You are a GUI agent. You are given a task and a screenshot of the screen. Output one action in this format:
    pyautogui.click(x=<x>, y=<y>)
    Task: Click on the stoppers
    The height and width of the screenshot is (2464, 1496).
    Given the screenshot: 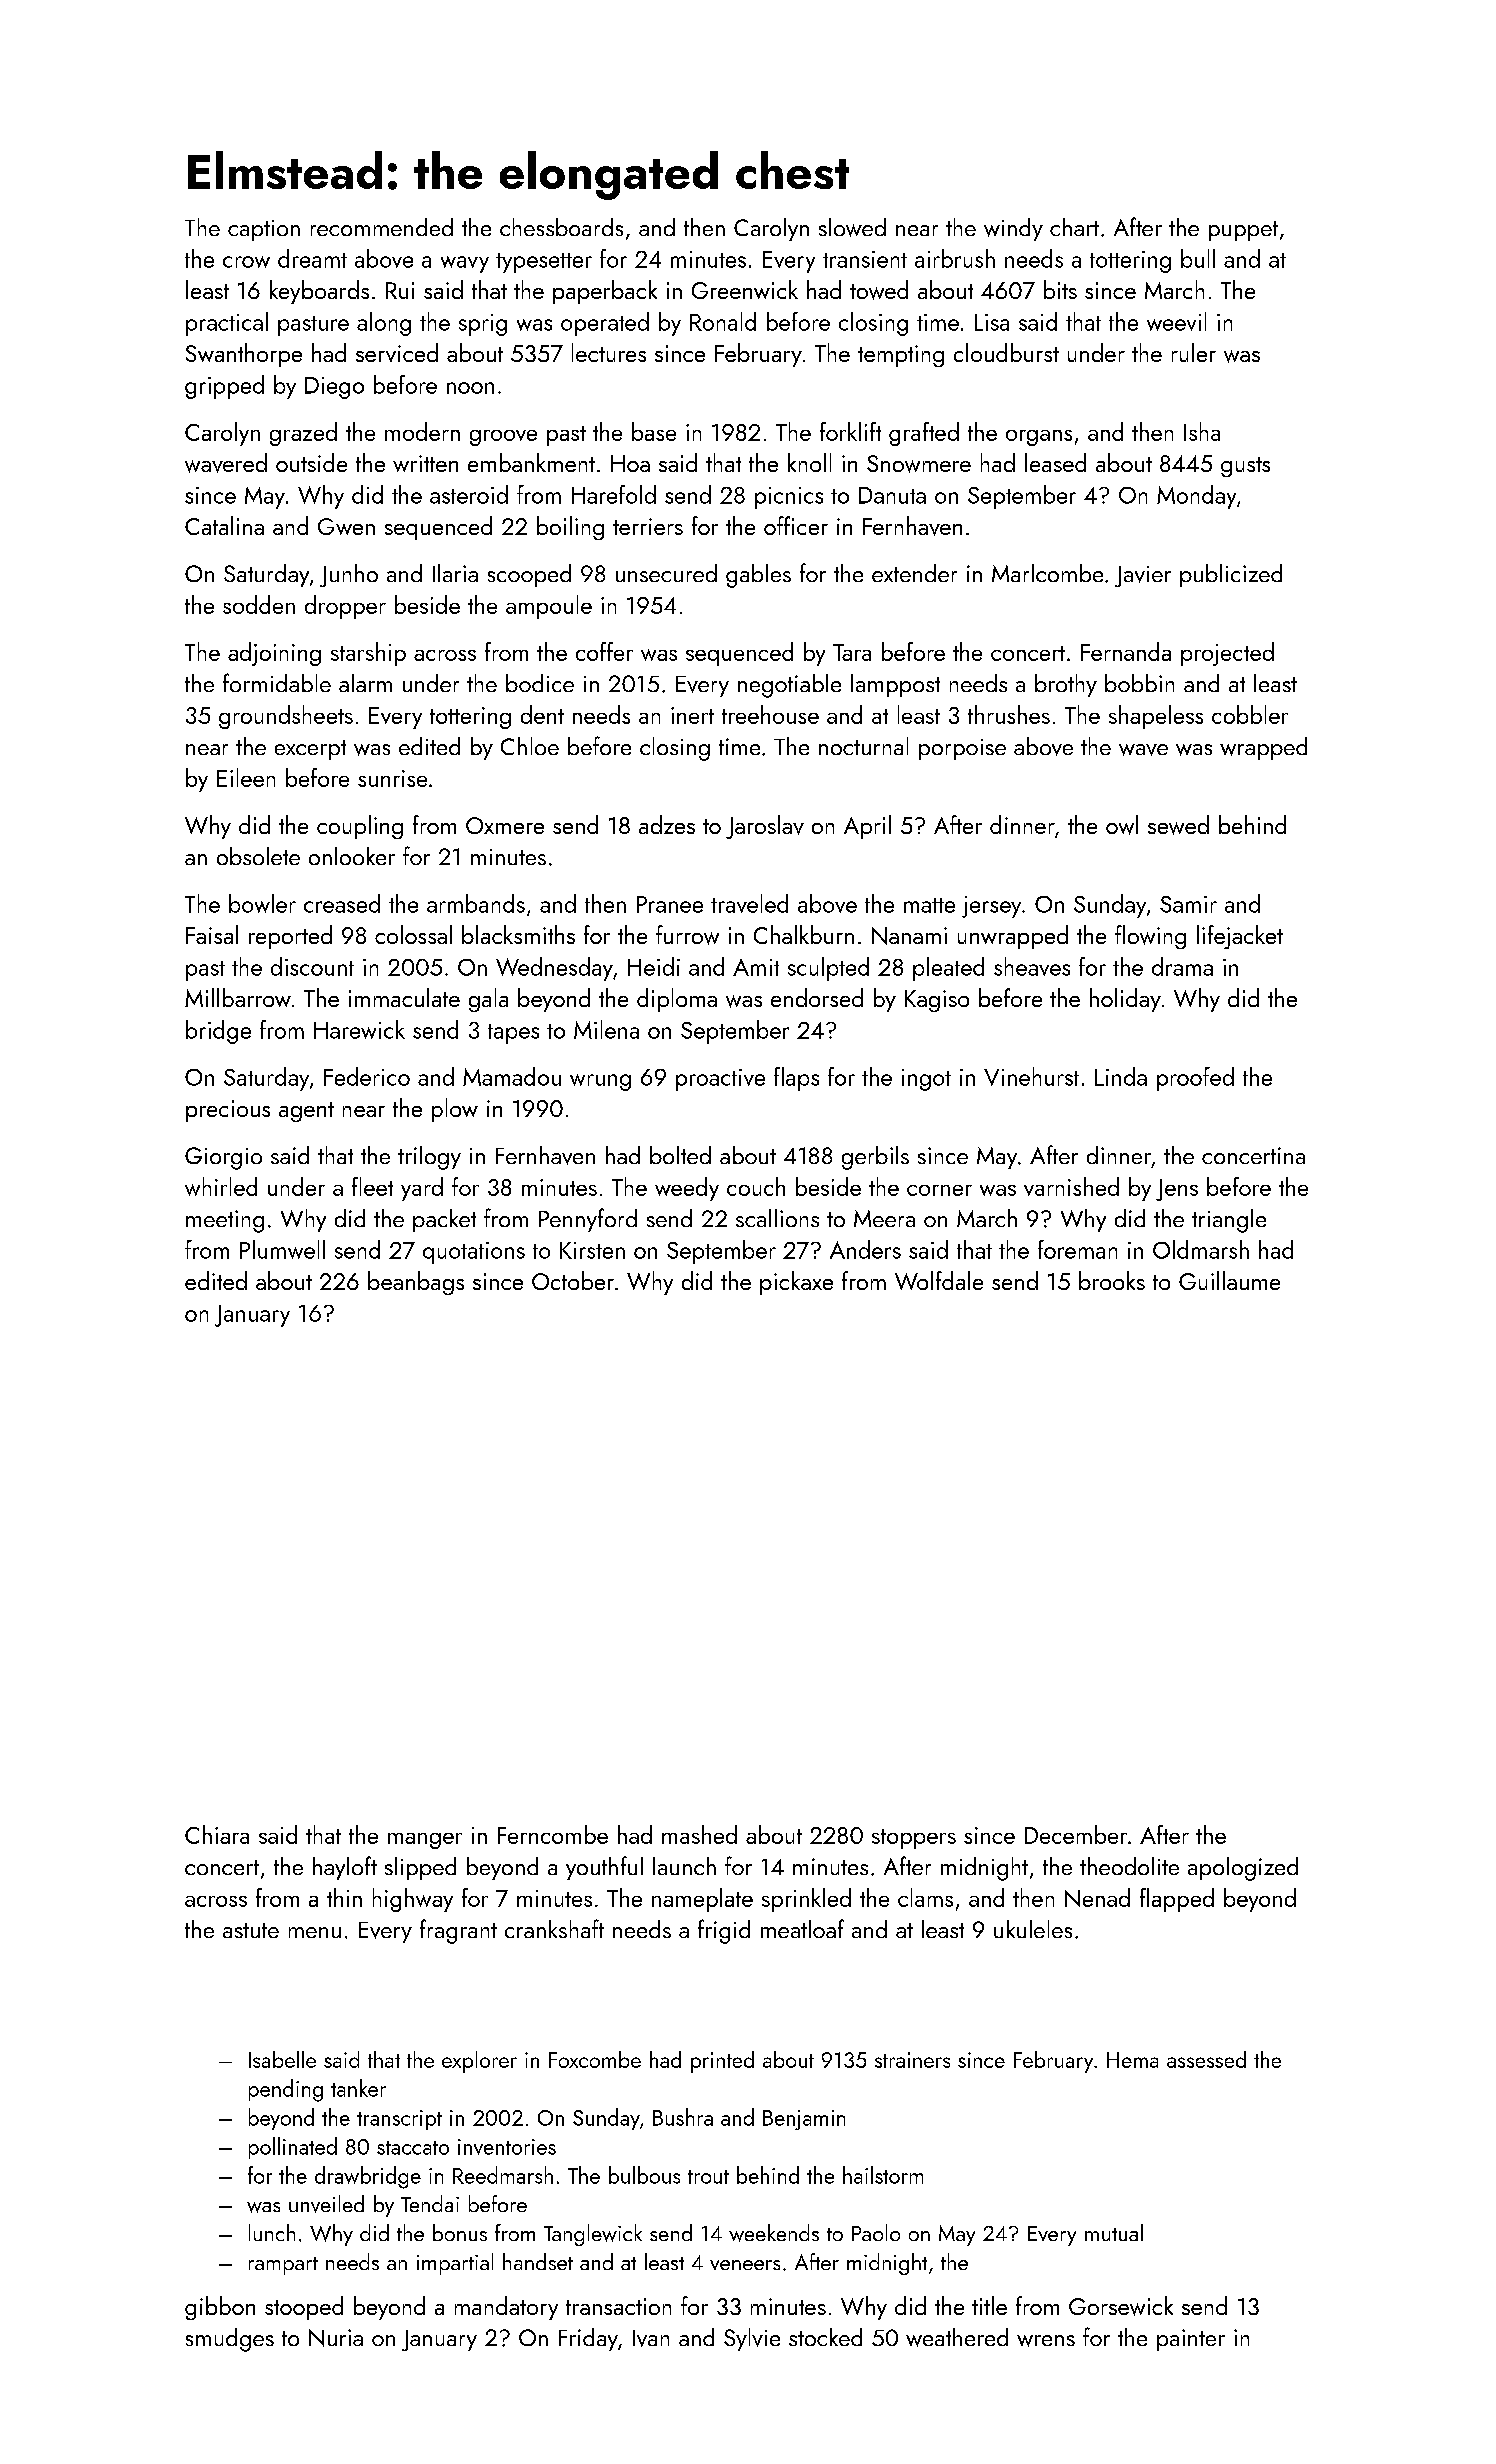 What is the action you would take?
    pyautogui.click(x=914, y=1839)
